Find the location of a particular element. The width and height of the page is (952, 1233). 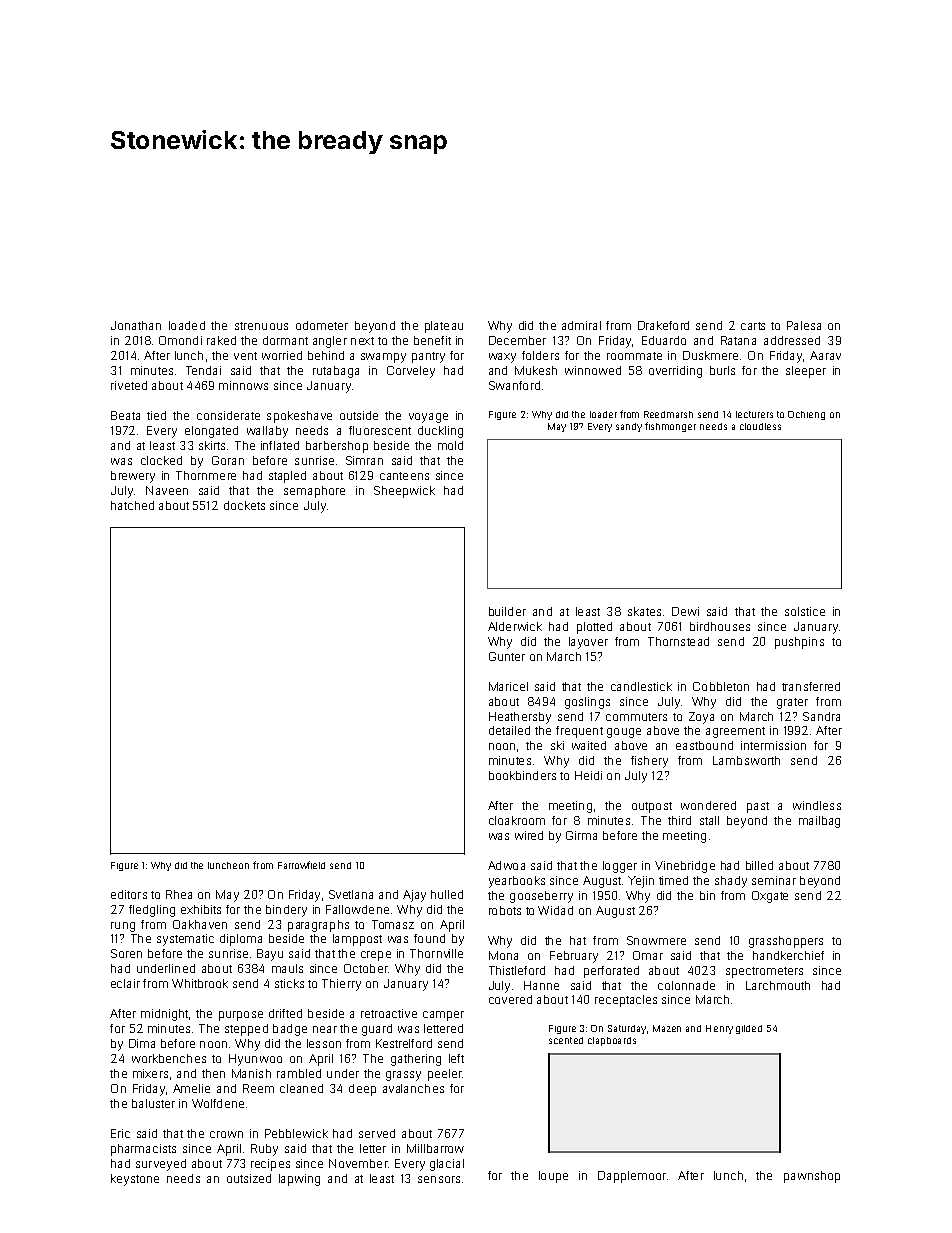

Farrowfield is located at coordinates (301, 865).
